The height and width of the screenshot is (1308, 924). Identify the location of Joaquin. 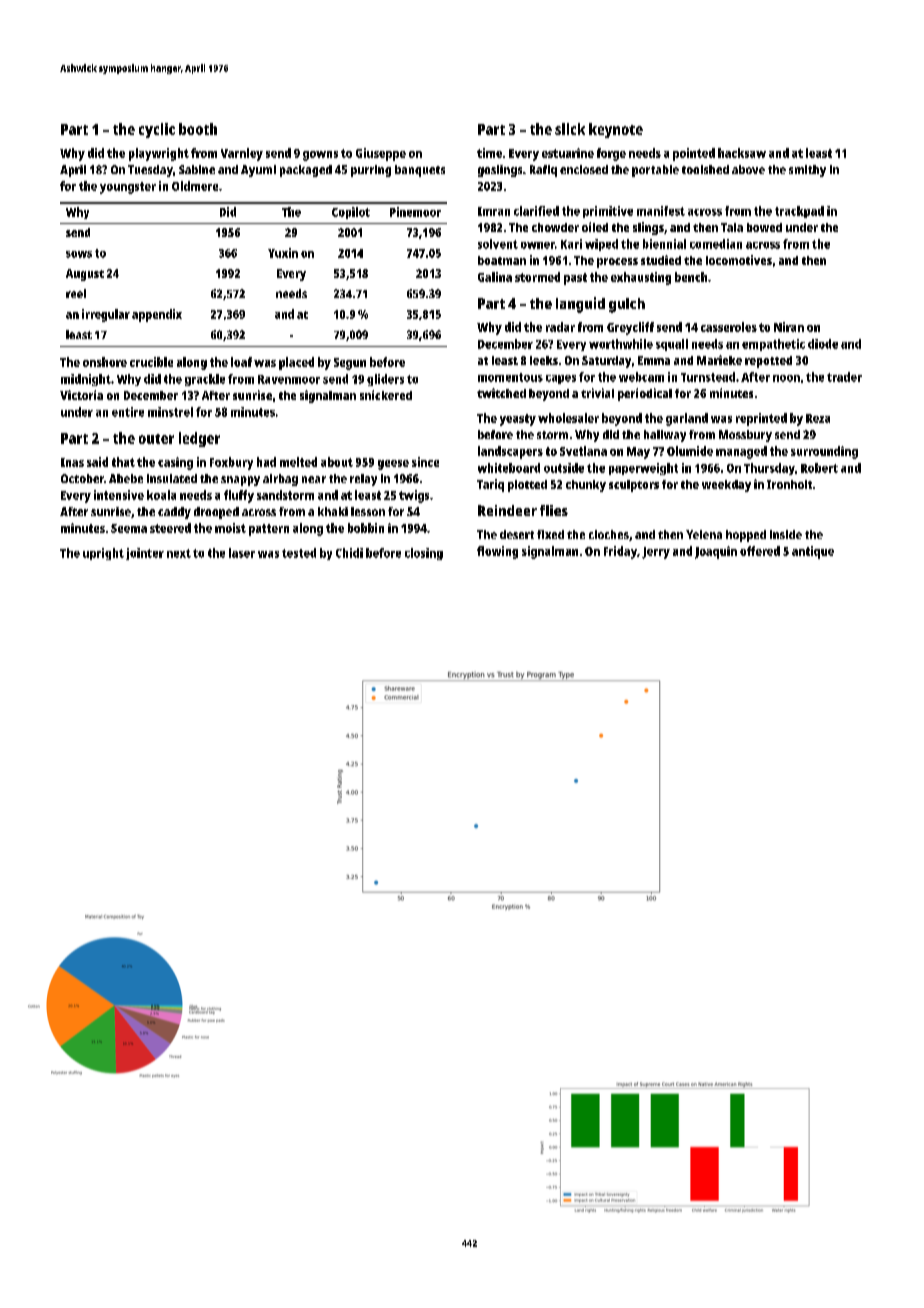
(716, 552).
